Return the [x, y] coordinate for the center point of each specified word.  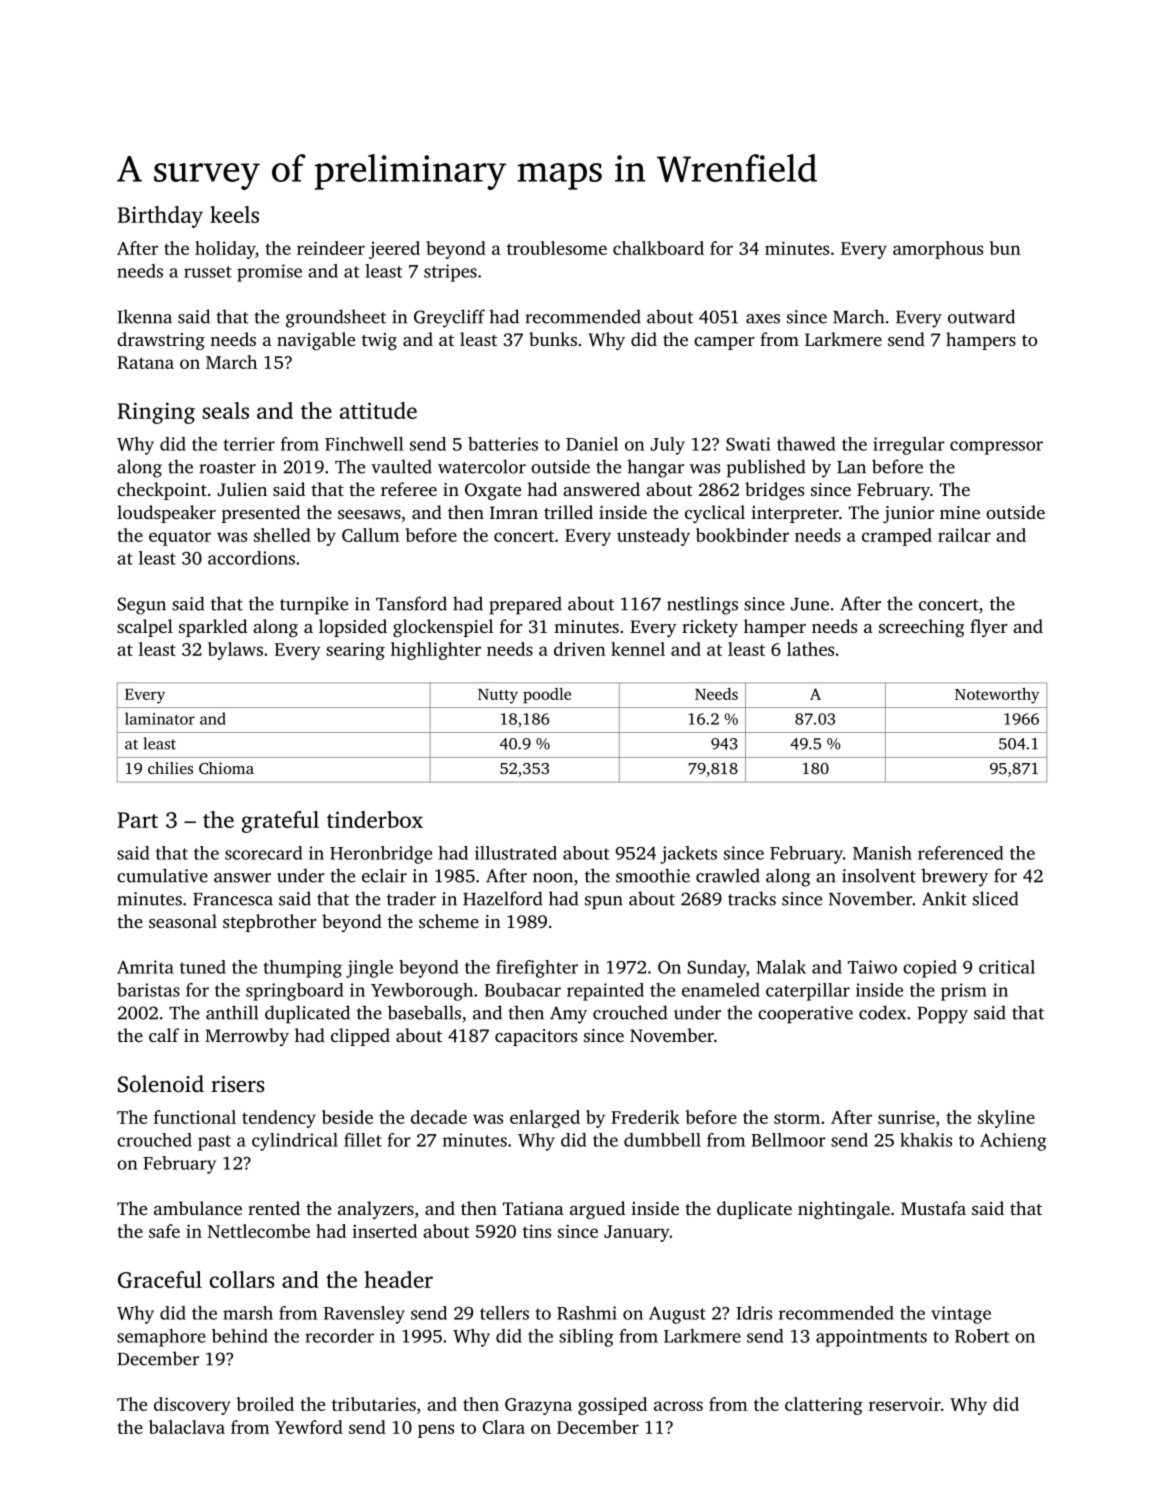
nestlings [702, 605]
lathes [810, 649]
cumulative [162, 875]
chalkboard [658, 248]
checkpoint [162, 491]
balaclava [187, 1427]
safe [164, 1231]
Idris [754, 1313]
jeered [394, 250]
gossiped [612, 1406]
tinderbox [375, 819]
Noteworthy [997, 695]
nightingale [844, 1210]
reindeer [331, 248]
